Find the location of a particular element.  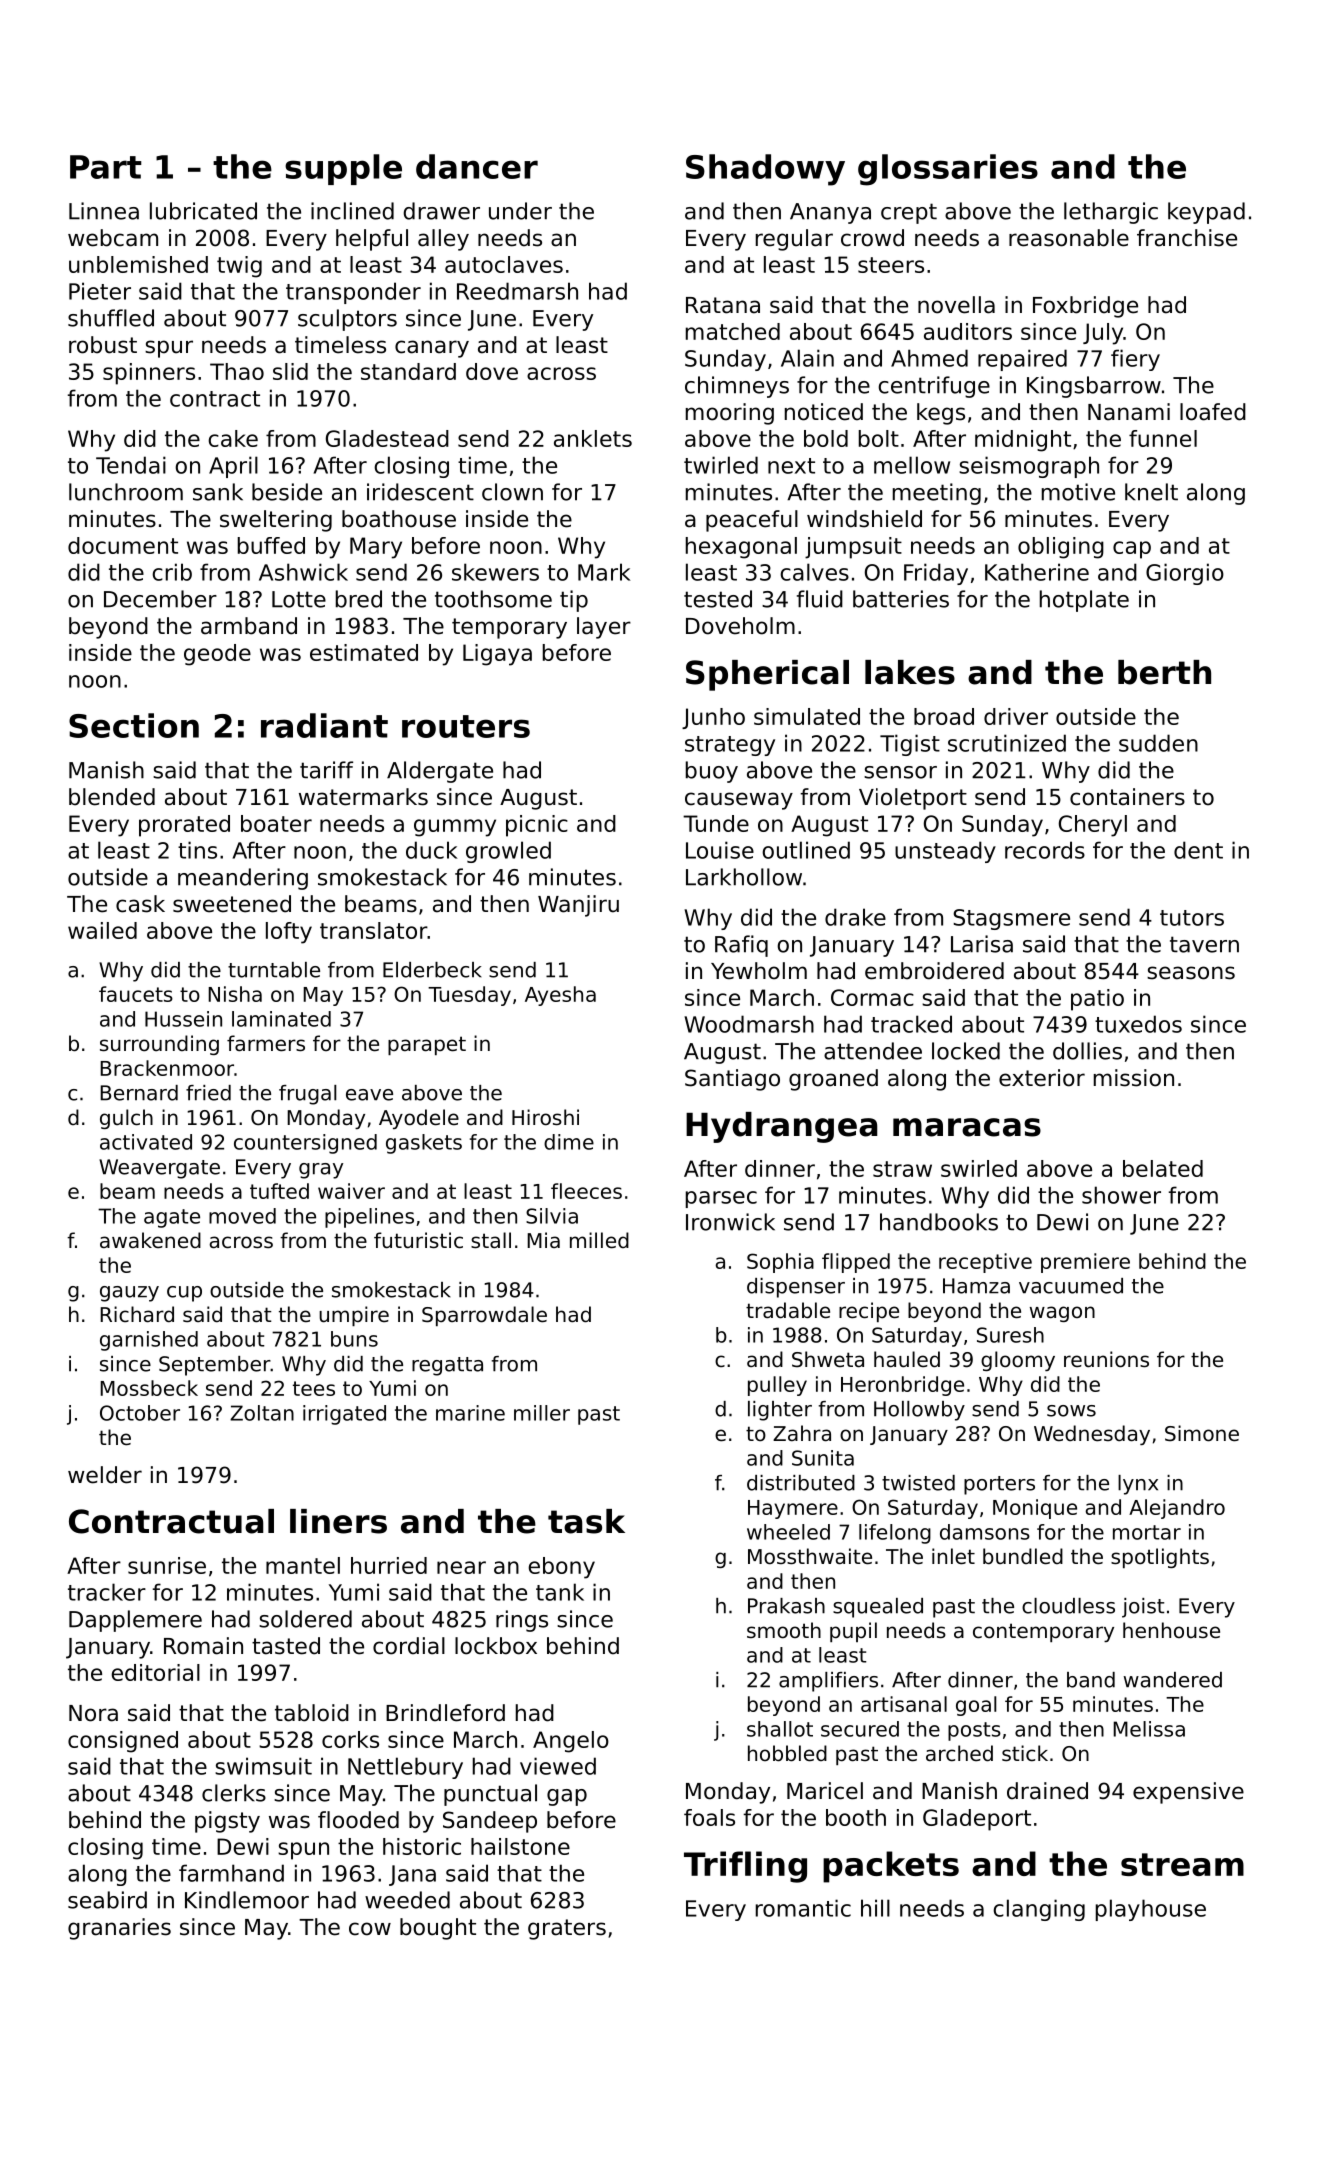

clown is located at coordinates (512, 492).
